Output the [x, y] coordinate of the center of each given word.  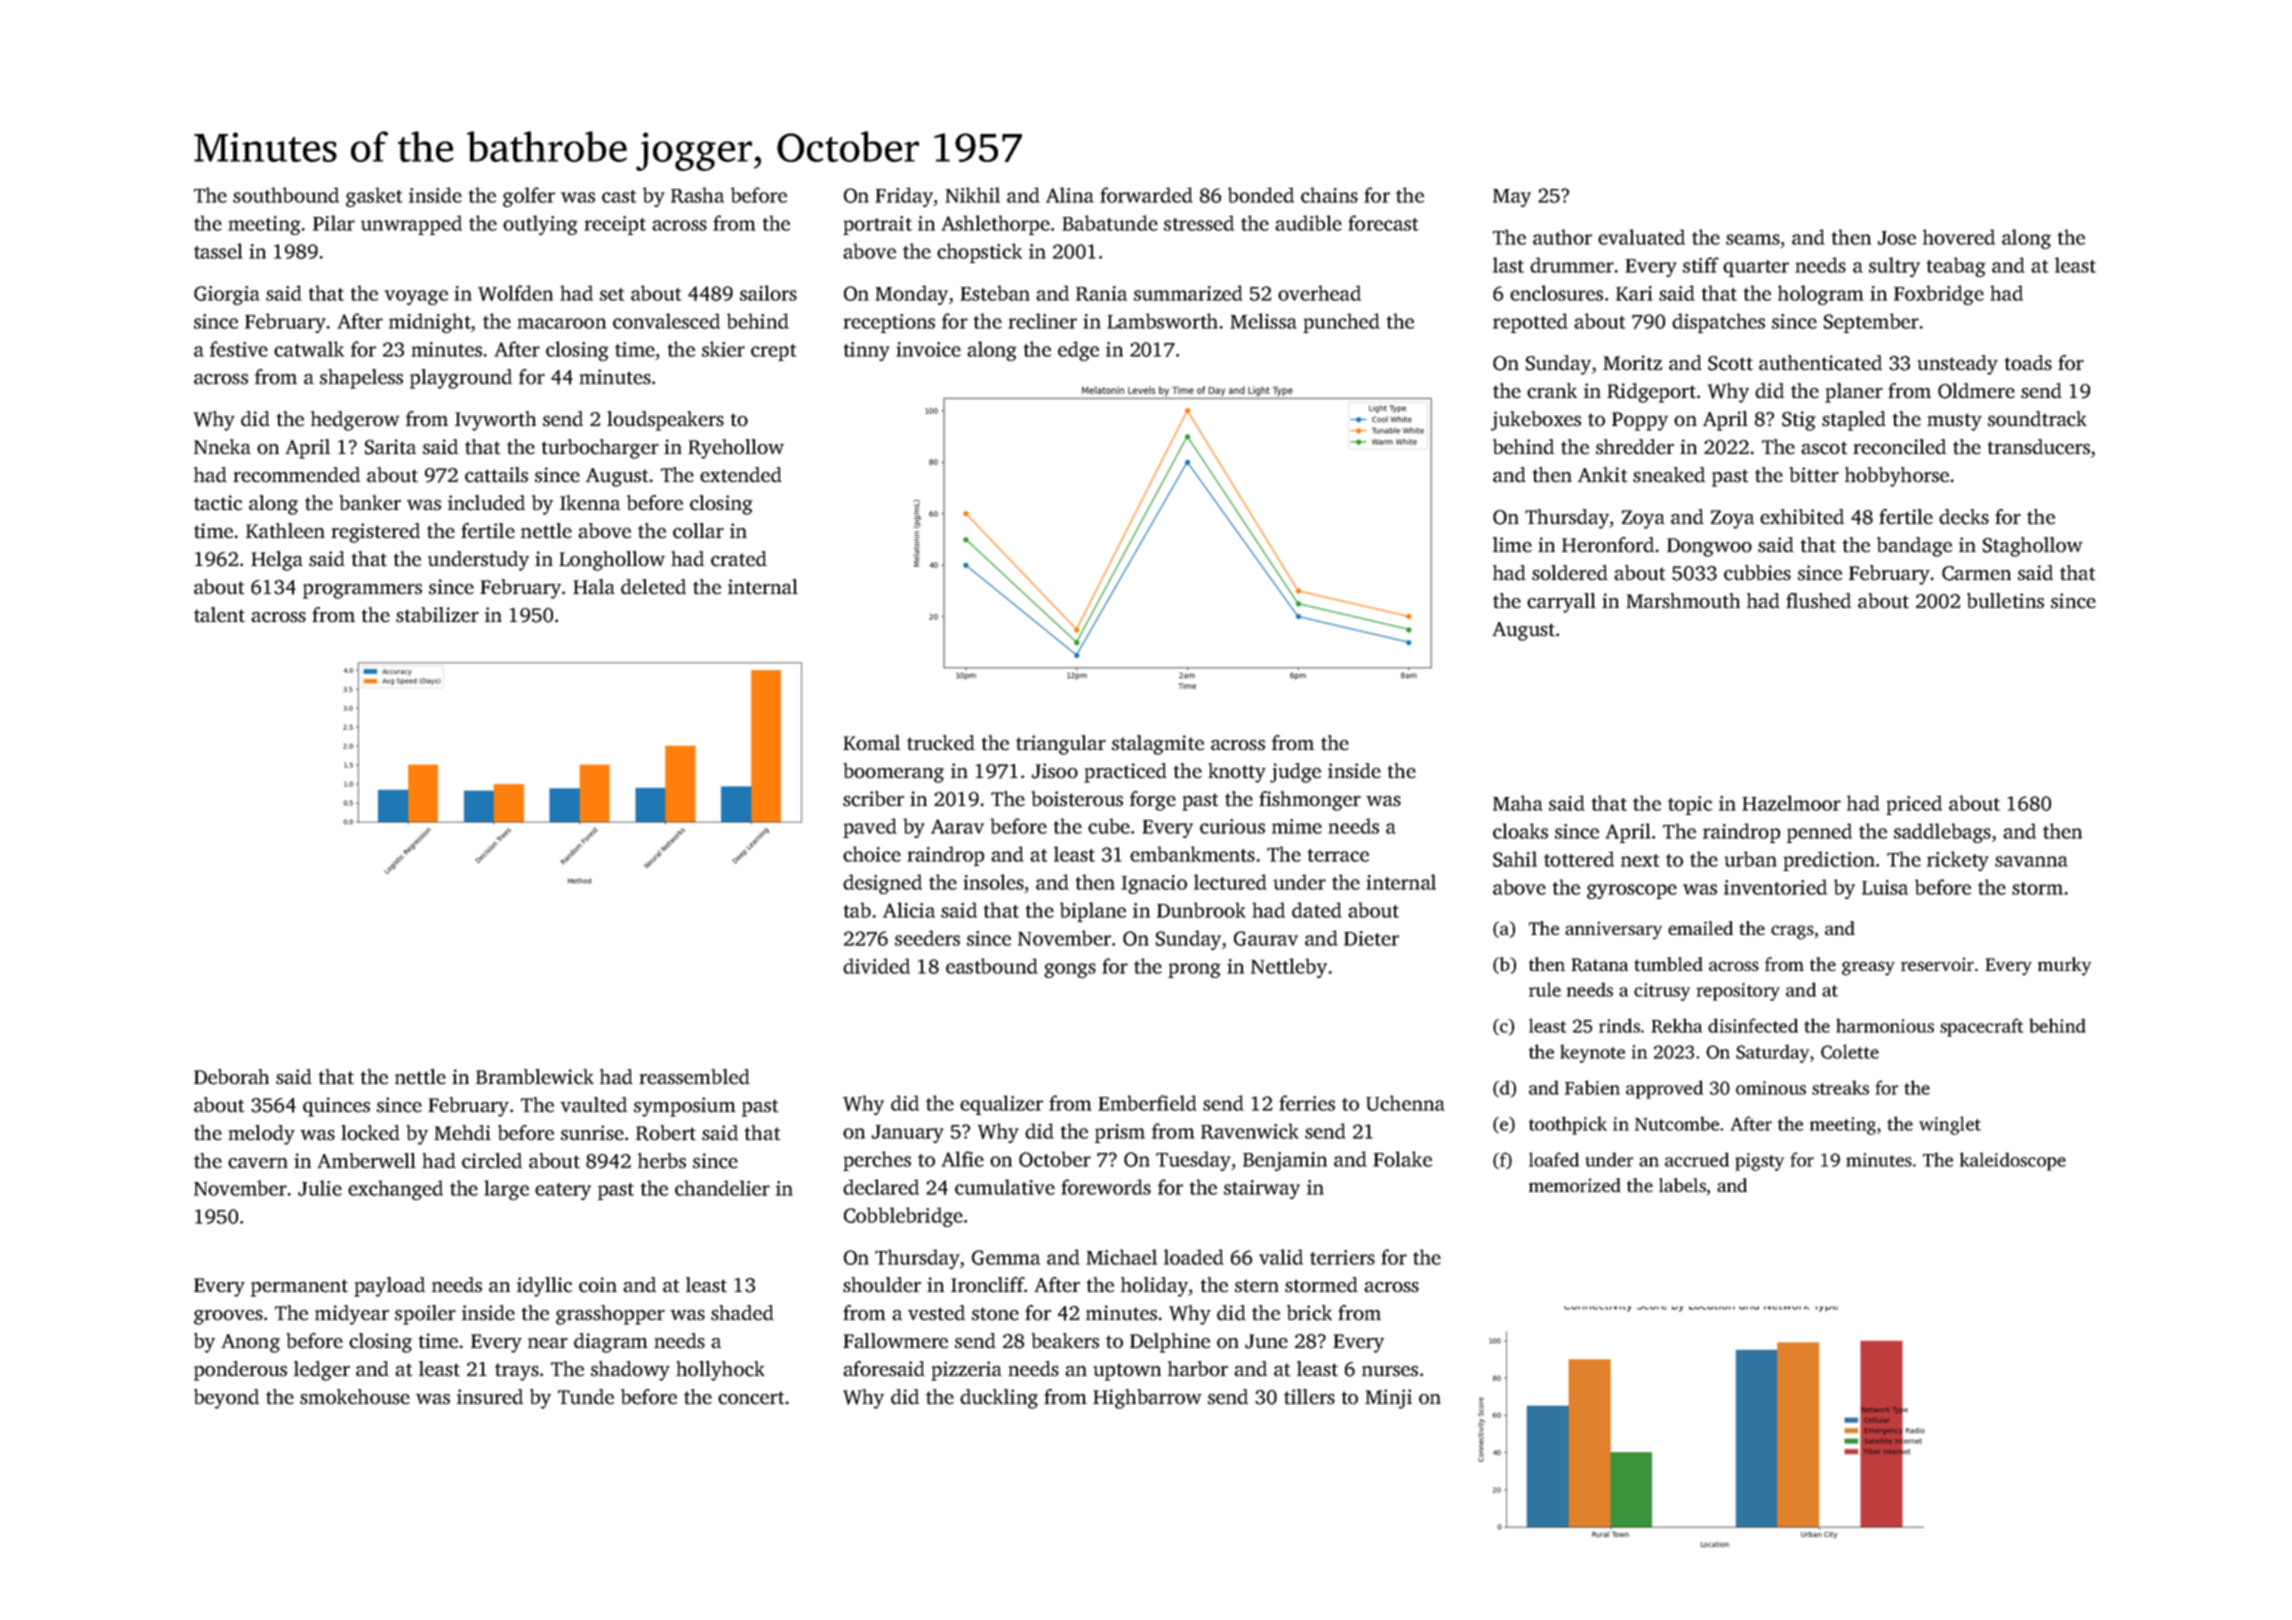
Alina [1070, 195]
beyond [226, 1399]
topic [1690, 805]
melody [261, 1135]
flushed [1818, 601]
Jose [1897, 238]
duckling [999, 1399]
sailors [768, 293]
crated [739, 559]
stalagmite [1158, 745]
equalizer [1001, 1105]
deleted [653, 587]
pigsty [1759, 1162]
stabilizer [437, 615]
